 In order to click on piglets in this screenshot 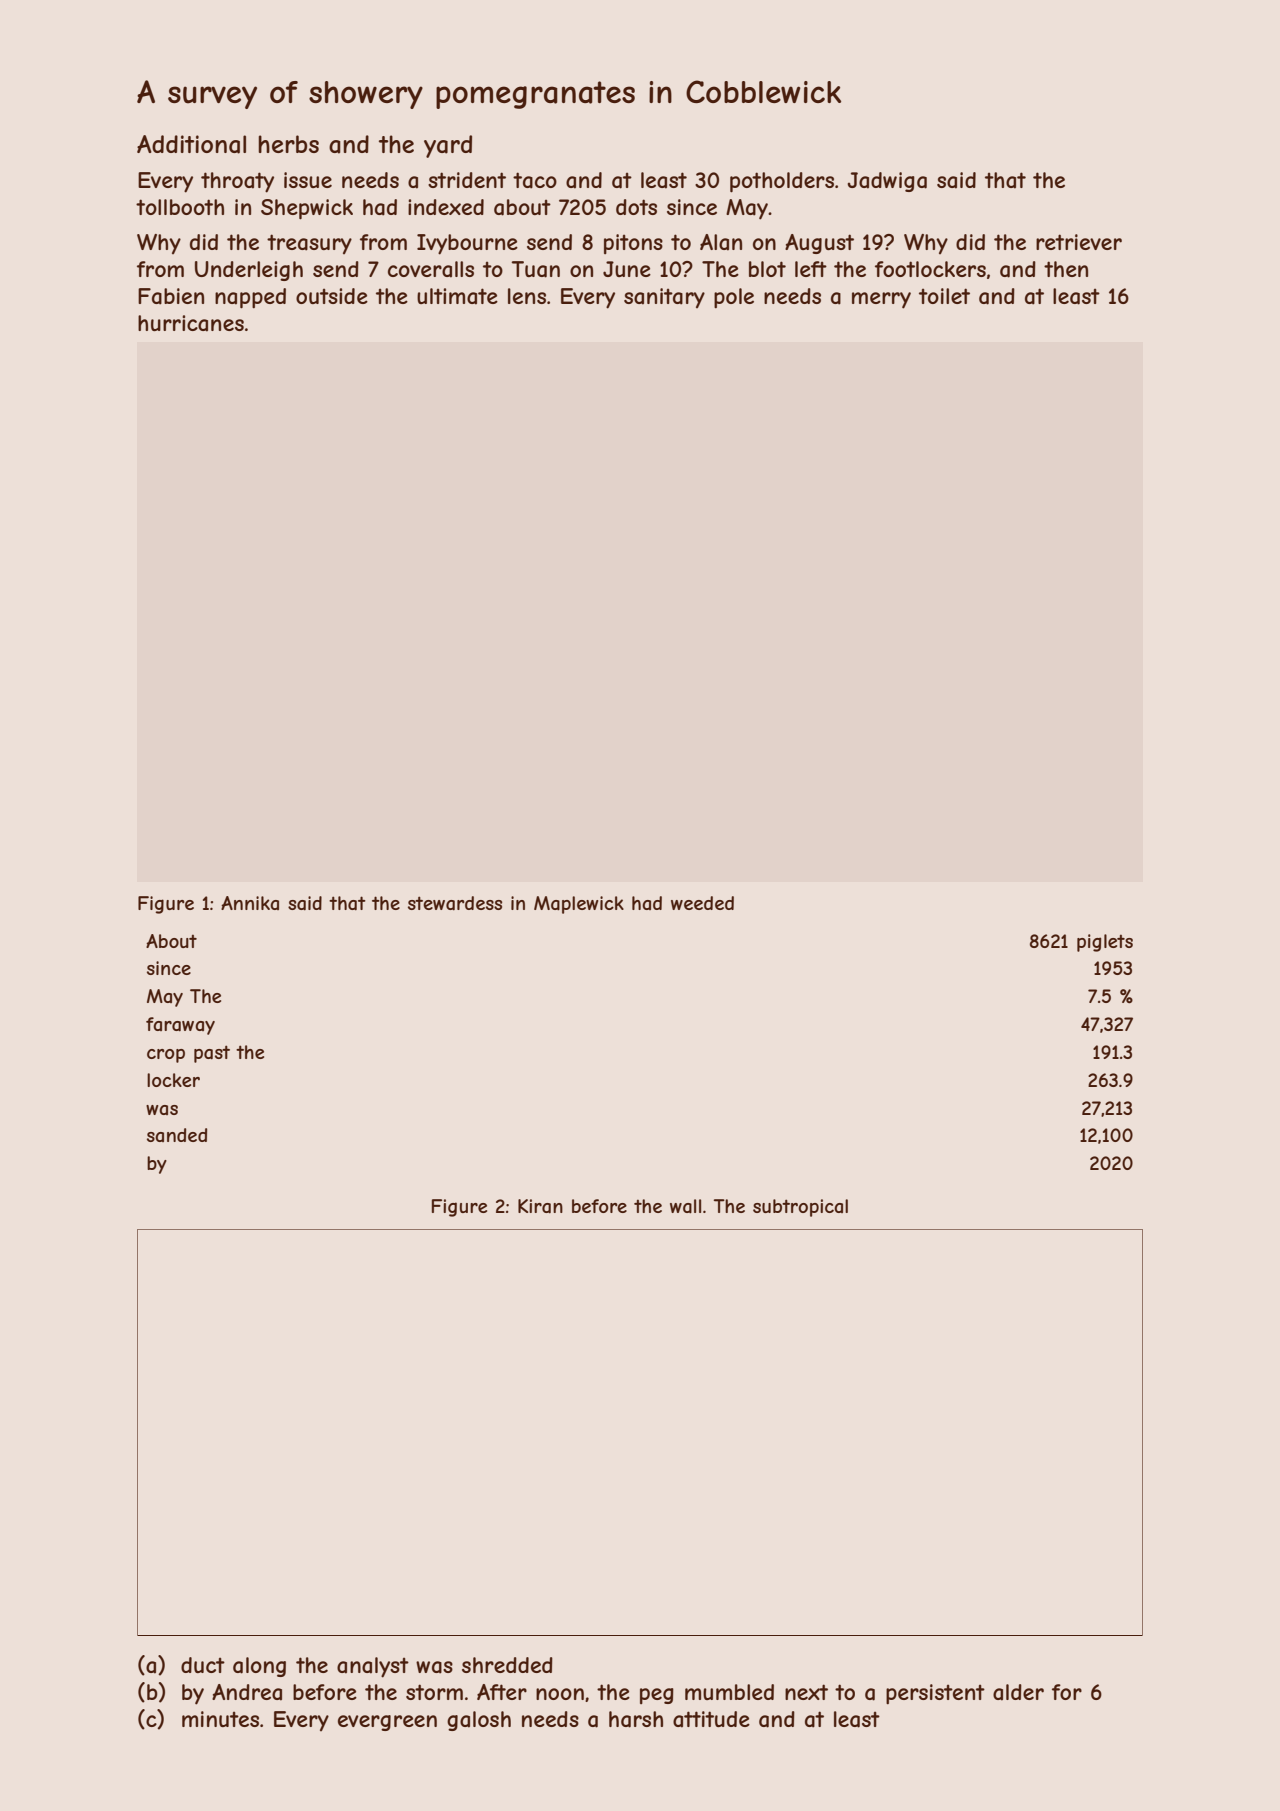, I will do `click(1105, 943)`.
